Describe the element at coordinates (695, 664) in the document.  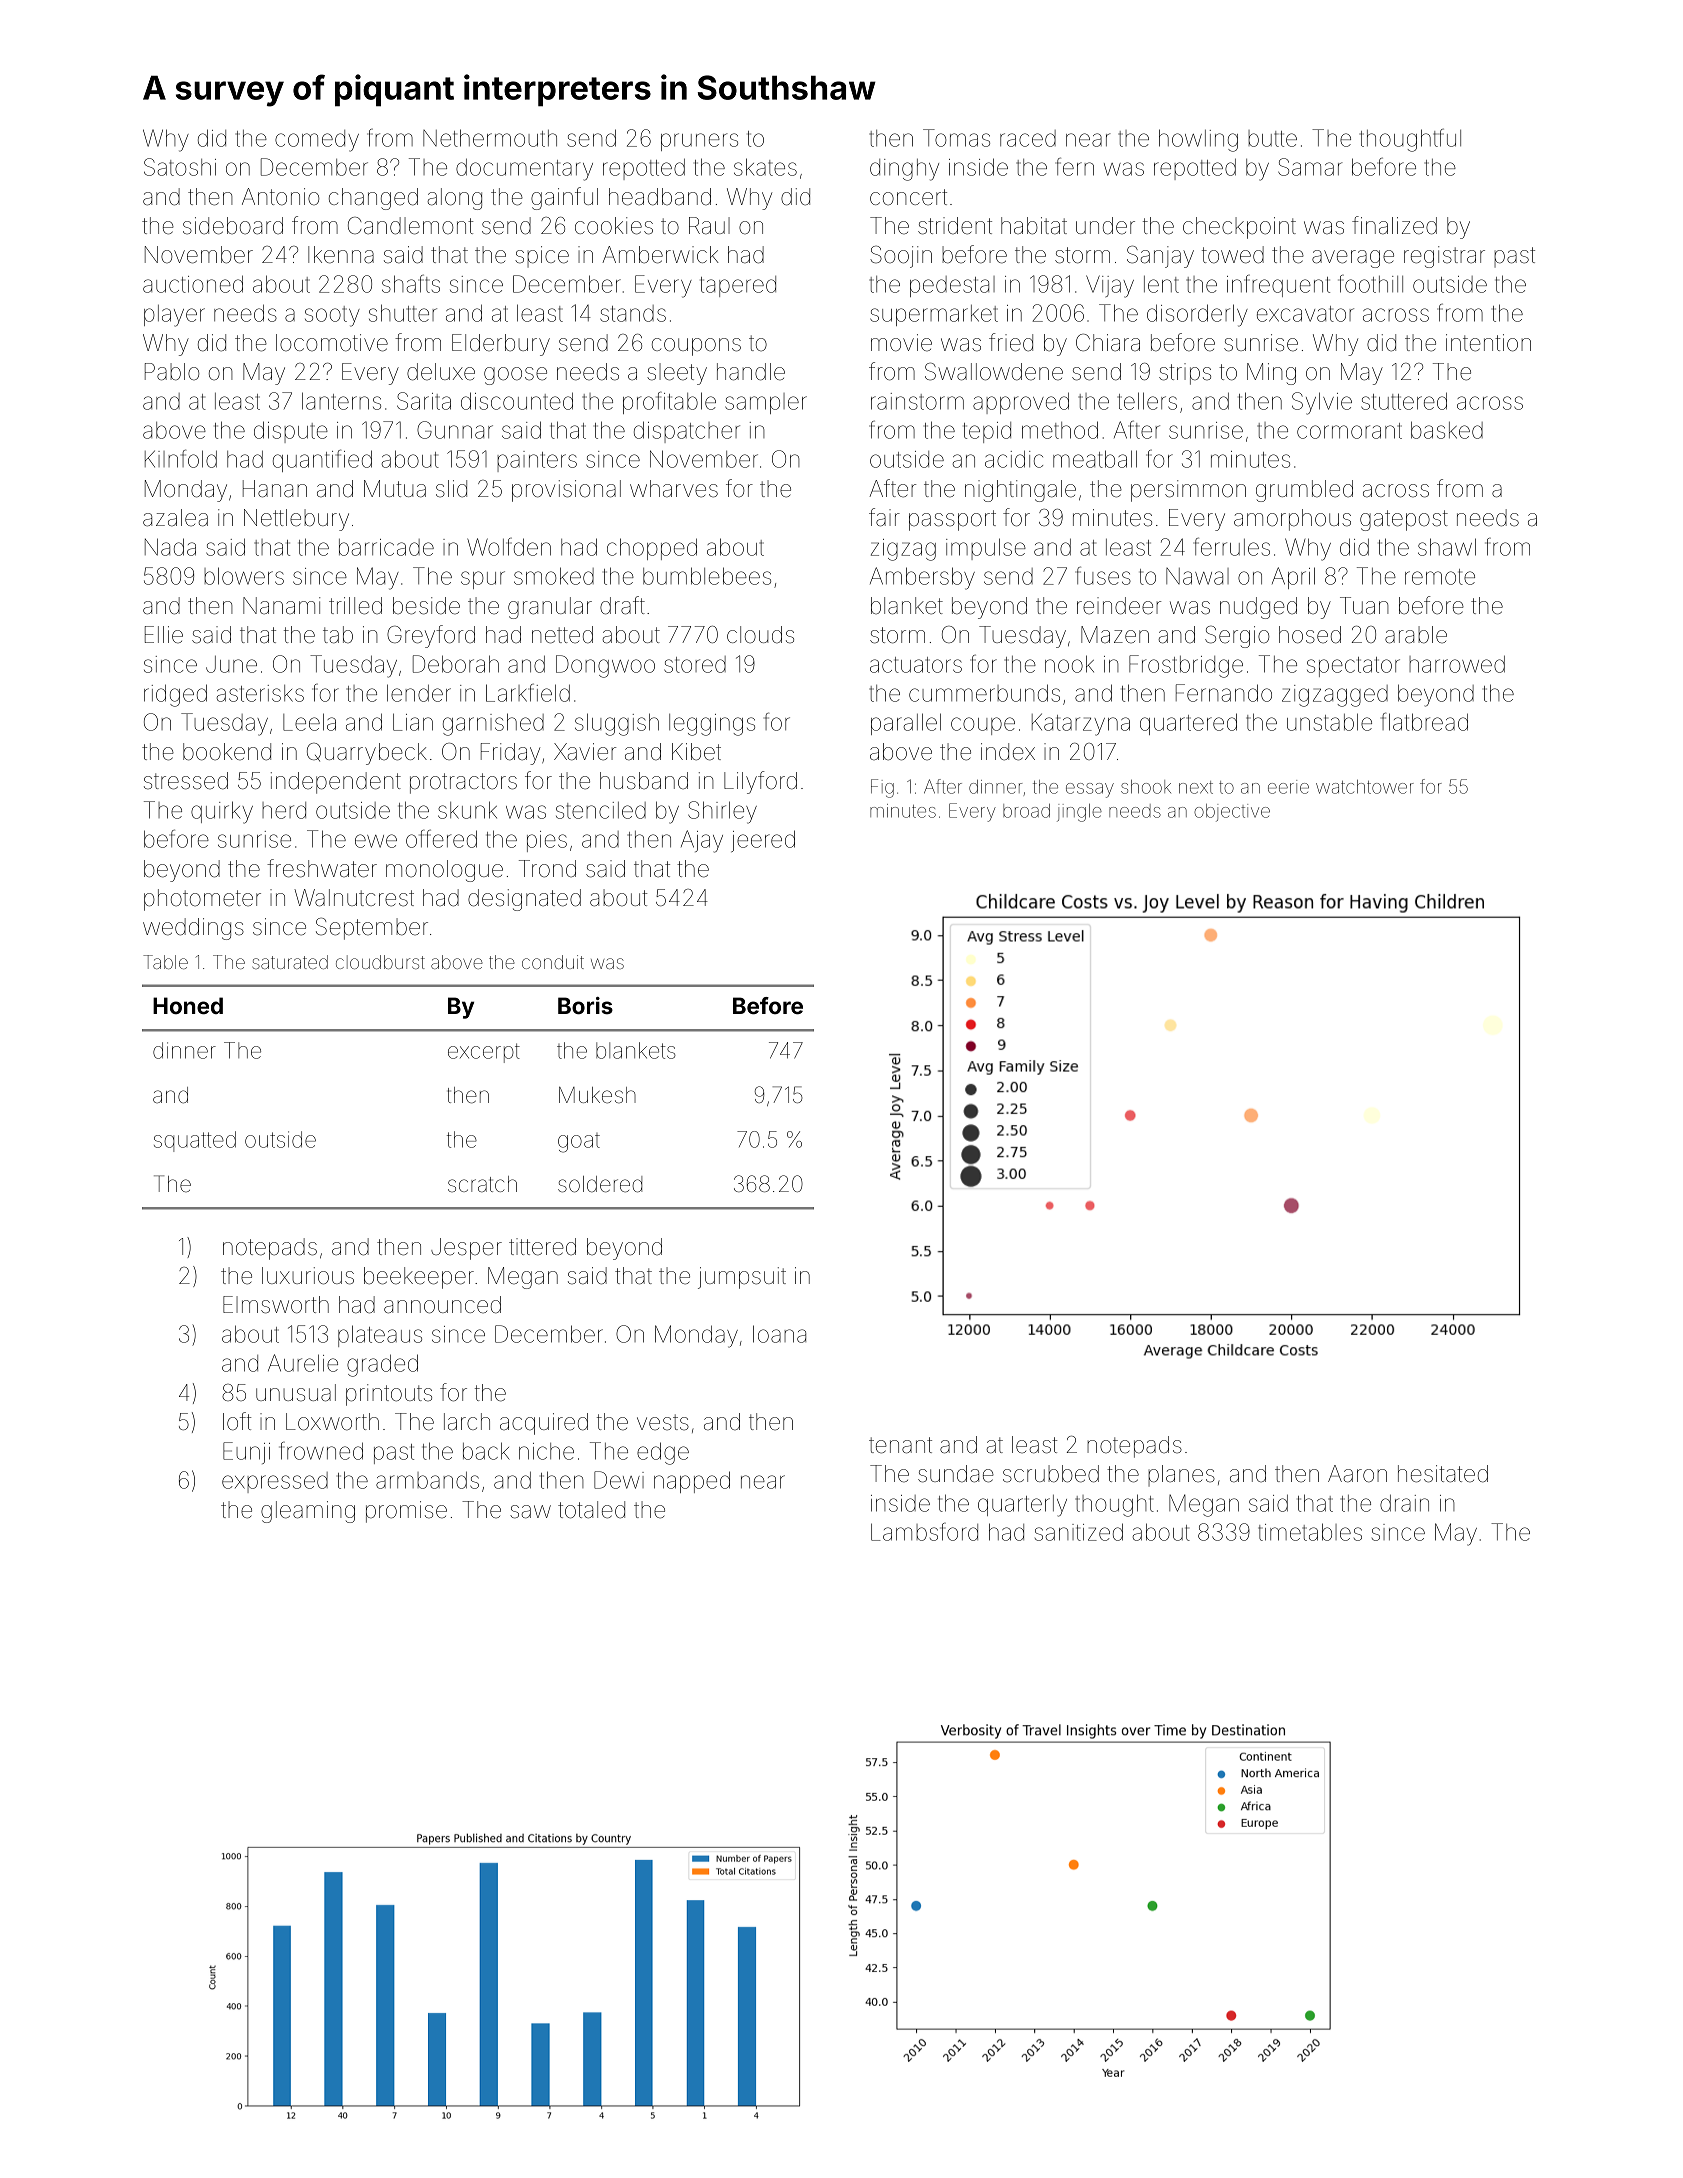
I see `stored` at that location.
